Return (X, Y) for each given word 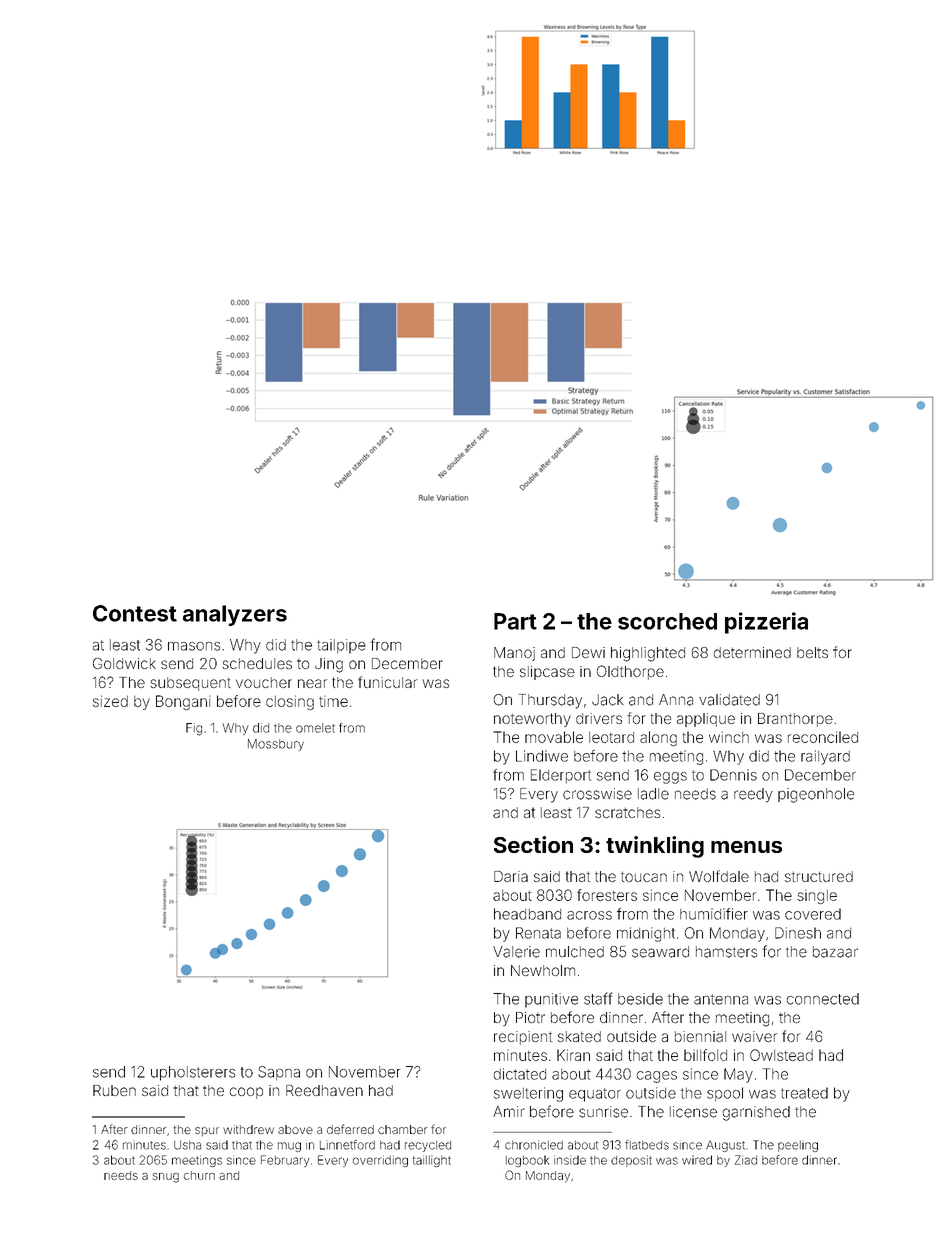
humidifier (714, 914)
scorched (667, 621)
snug (165, 1178)
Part (515, 621)
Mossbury (276, 745)
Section (533, 844)
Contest (135, 613)
